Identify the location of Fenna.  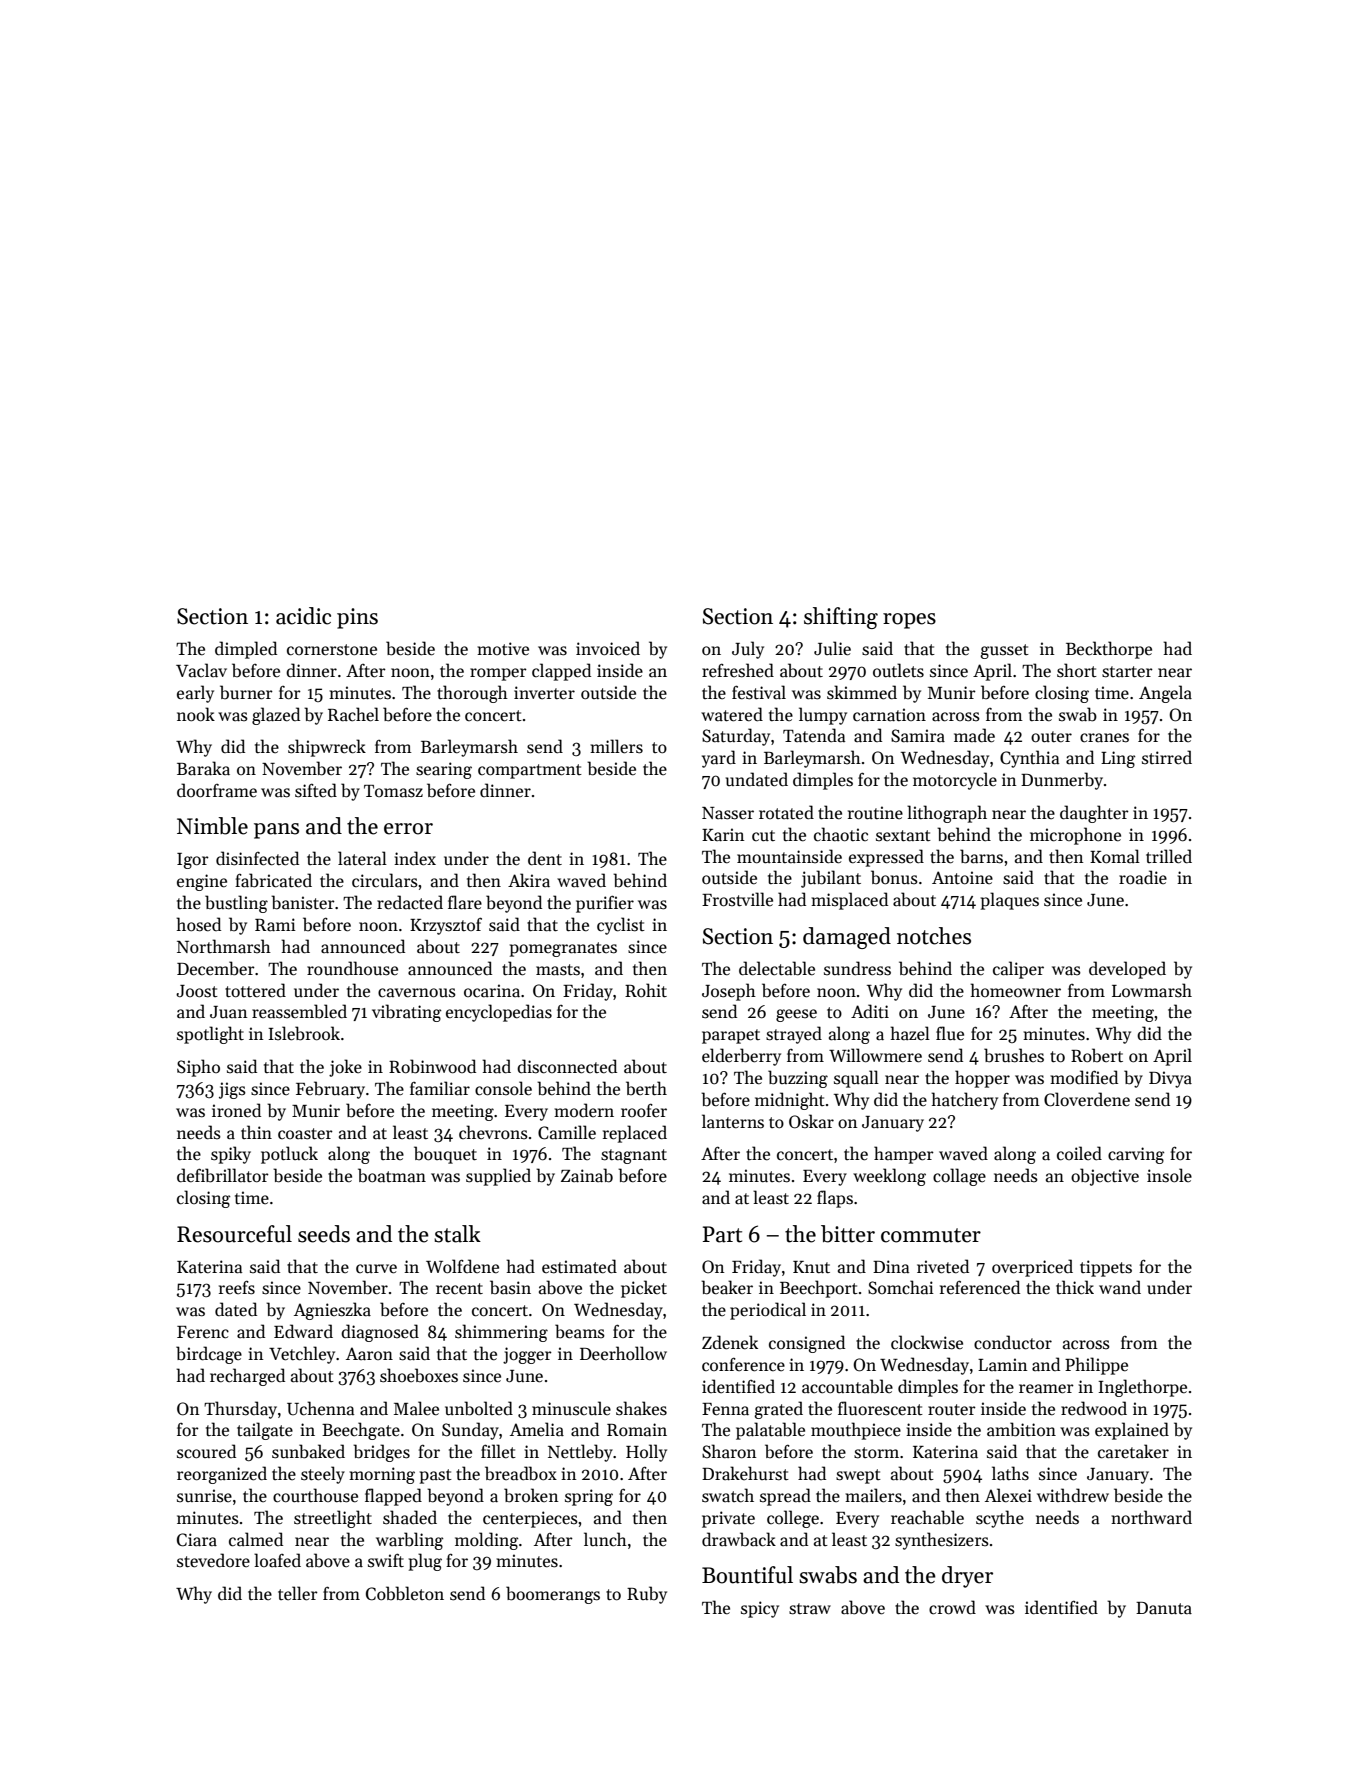
(725, 1409).
